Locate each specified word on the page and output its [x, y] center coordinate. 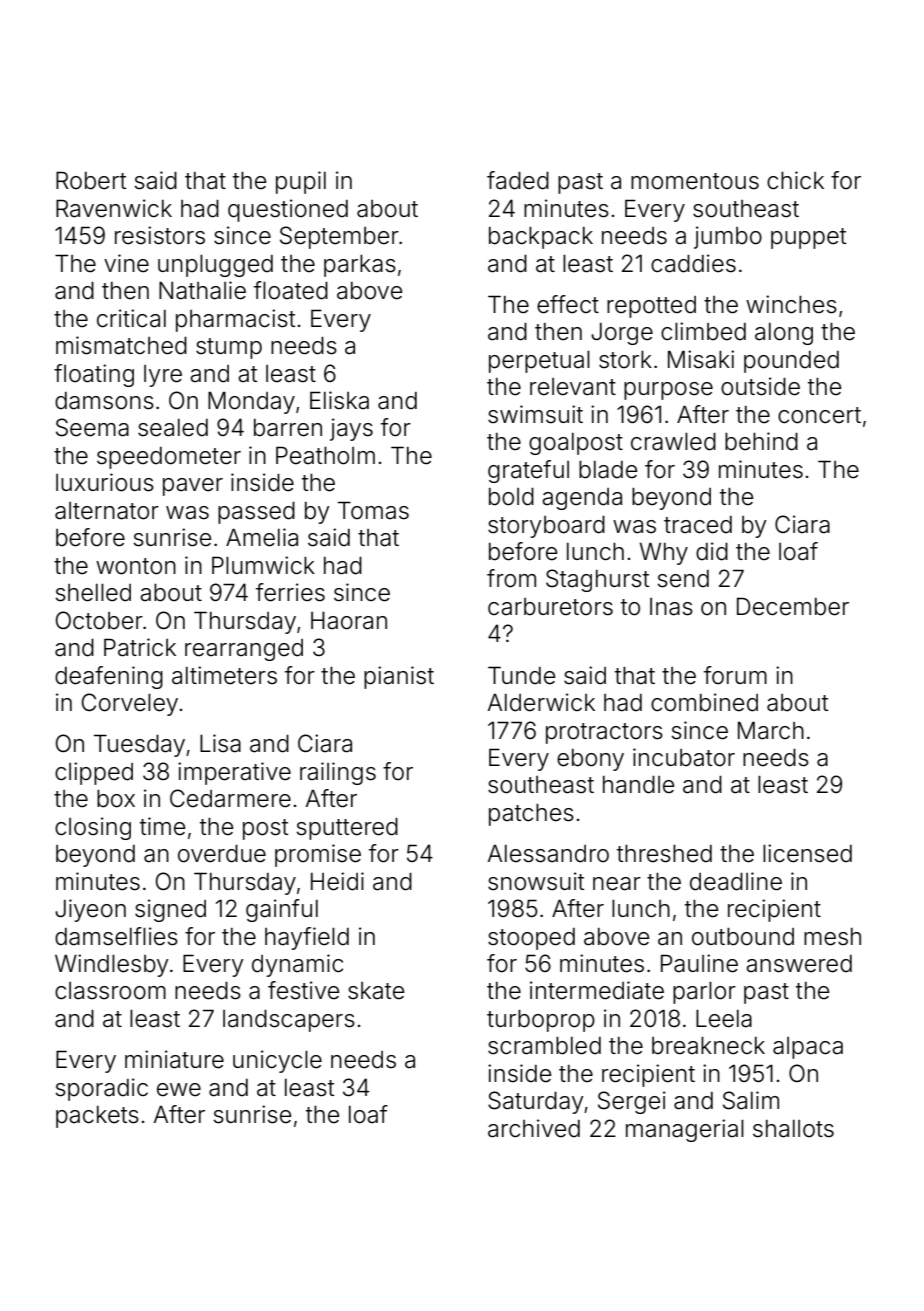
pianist [399, 677]
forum [735, 675]
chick [795, 180]
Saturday [536, 1102]
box [116, 799]
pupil [301, 182]
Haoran [349, 621]
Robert [91, 180]
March [771, 731]
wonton [136, 566]
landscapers [289, 1021]
